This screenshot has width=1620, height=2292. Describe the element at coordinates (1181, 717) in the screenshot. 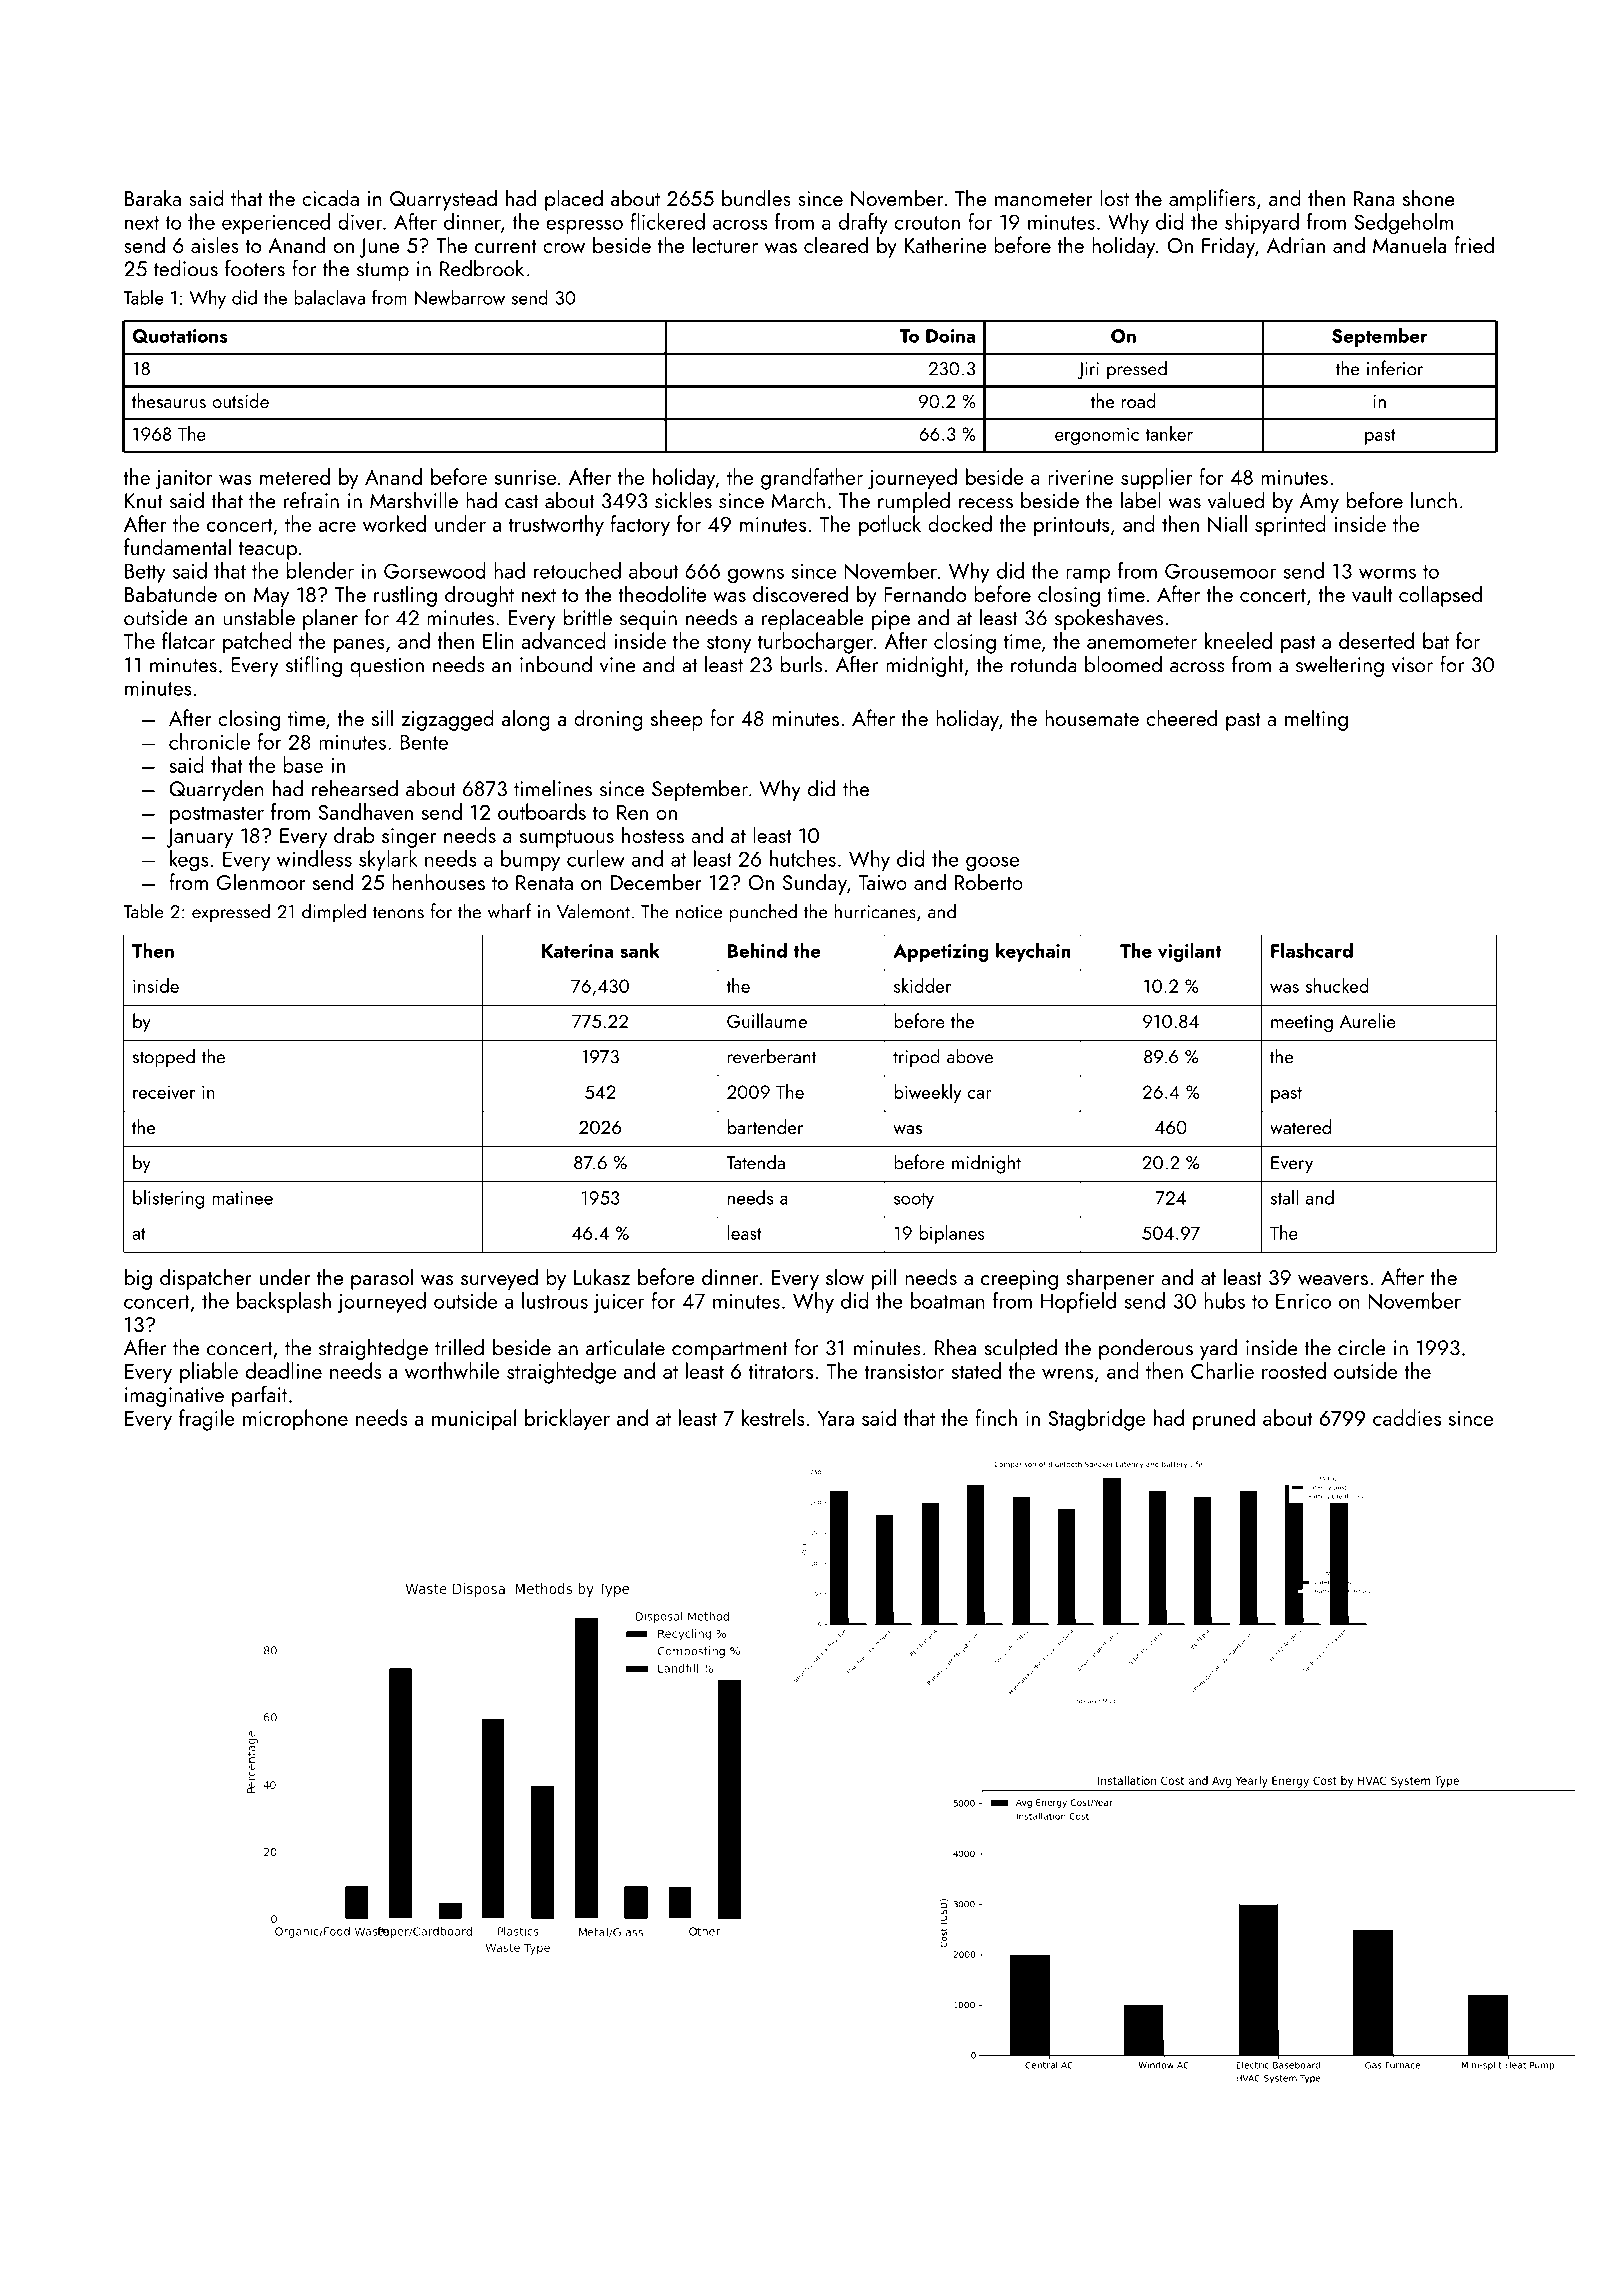

I see `cheered` at that location.
